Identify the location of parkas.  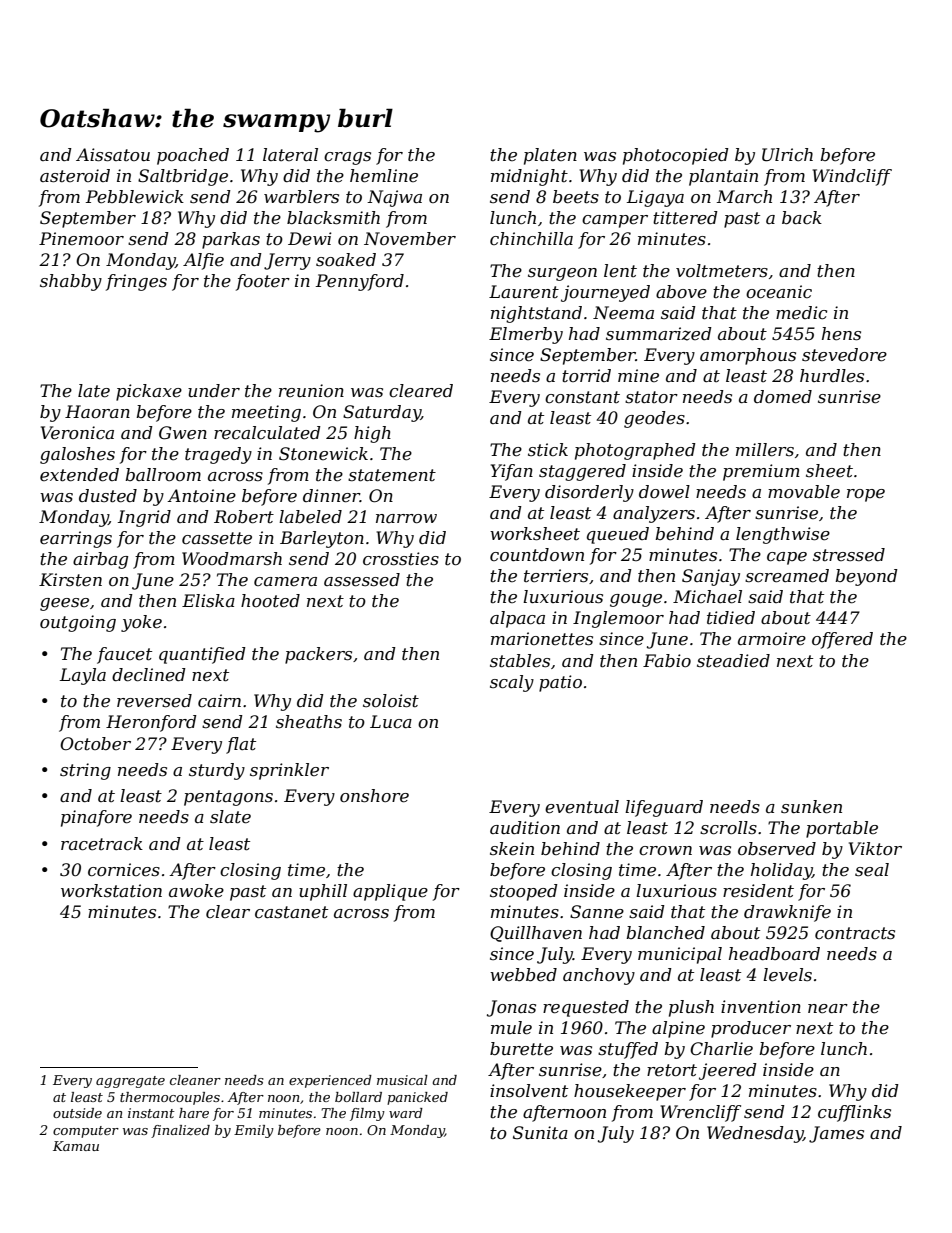
(231, 240).
